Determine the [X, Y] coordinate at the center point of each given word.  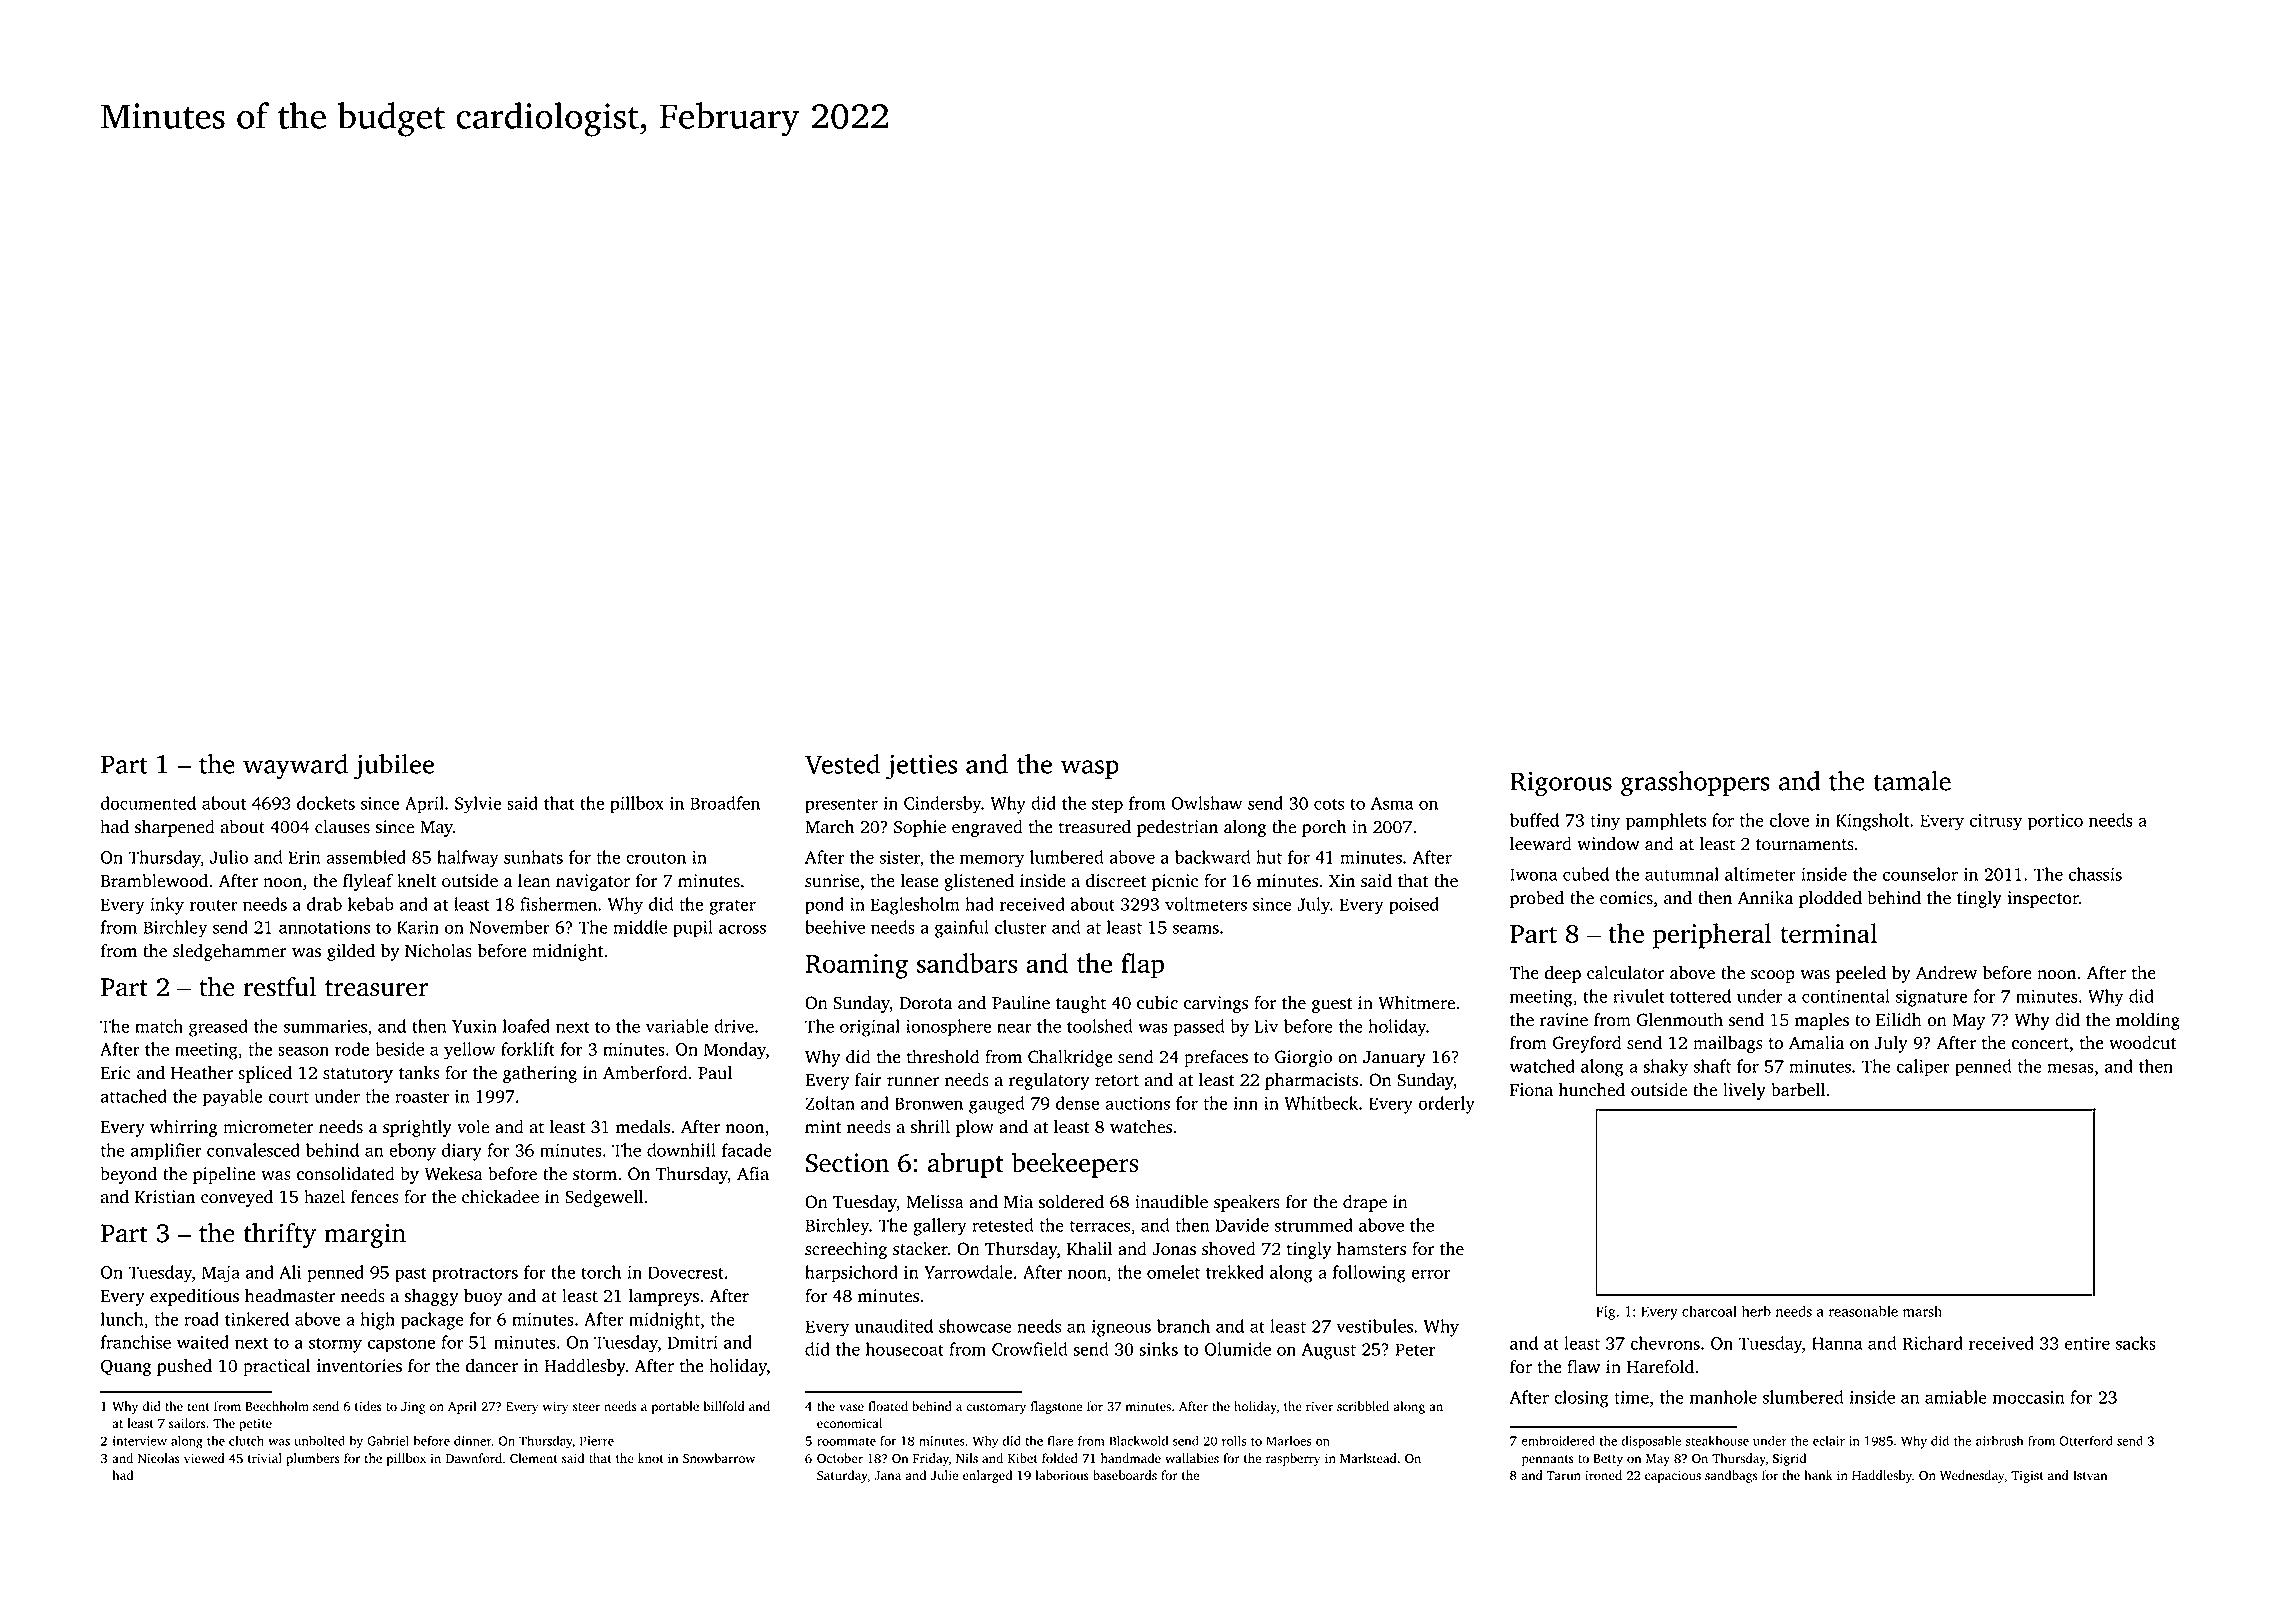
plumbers [313, 1459]
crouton [656, 858]
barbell [1798, 1090]
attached [133, 1096]
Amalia [1816, 1043]
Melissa [935, 1202]
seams [1196, 929]
